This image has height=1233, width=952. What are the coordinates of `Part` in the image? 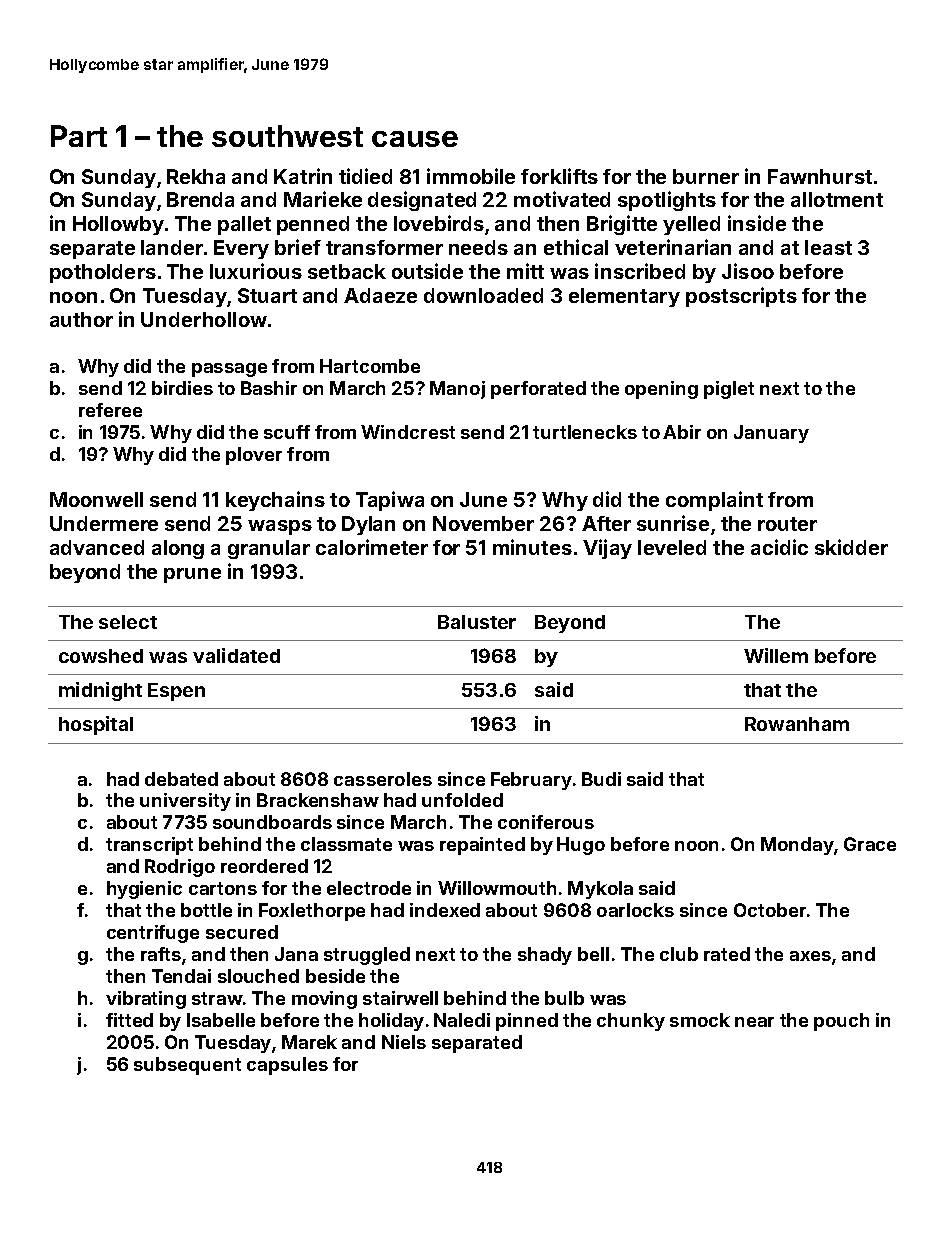 It's located at (79, 136).
